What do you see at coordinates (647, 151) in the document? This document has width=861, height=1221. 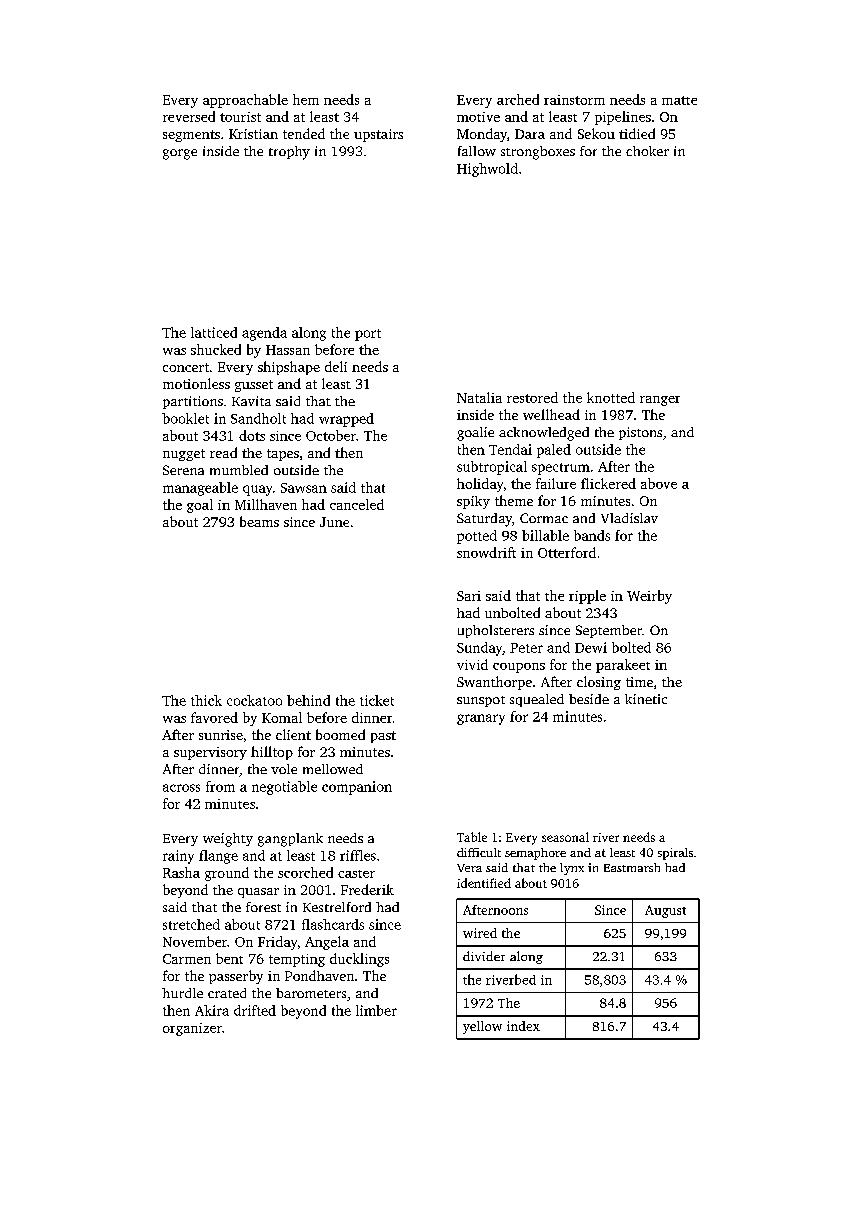 I see `choker` at bounding box center [647, 151].
